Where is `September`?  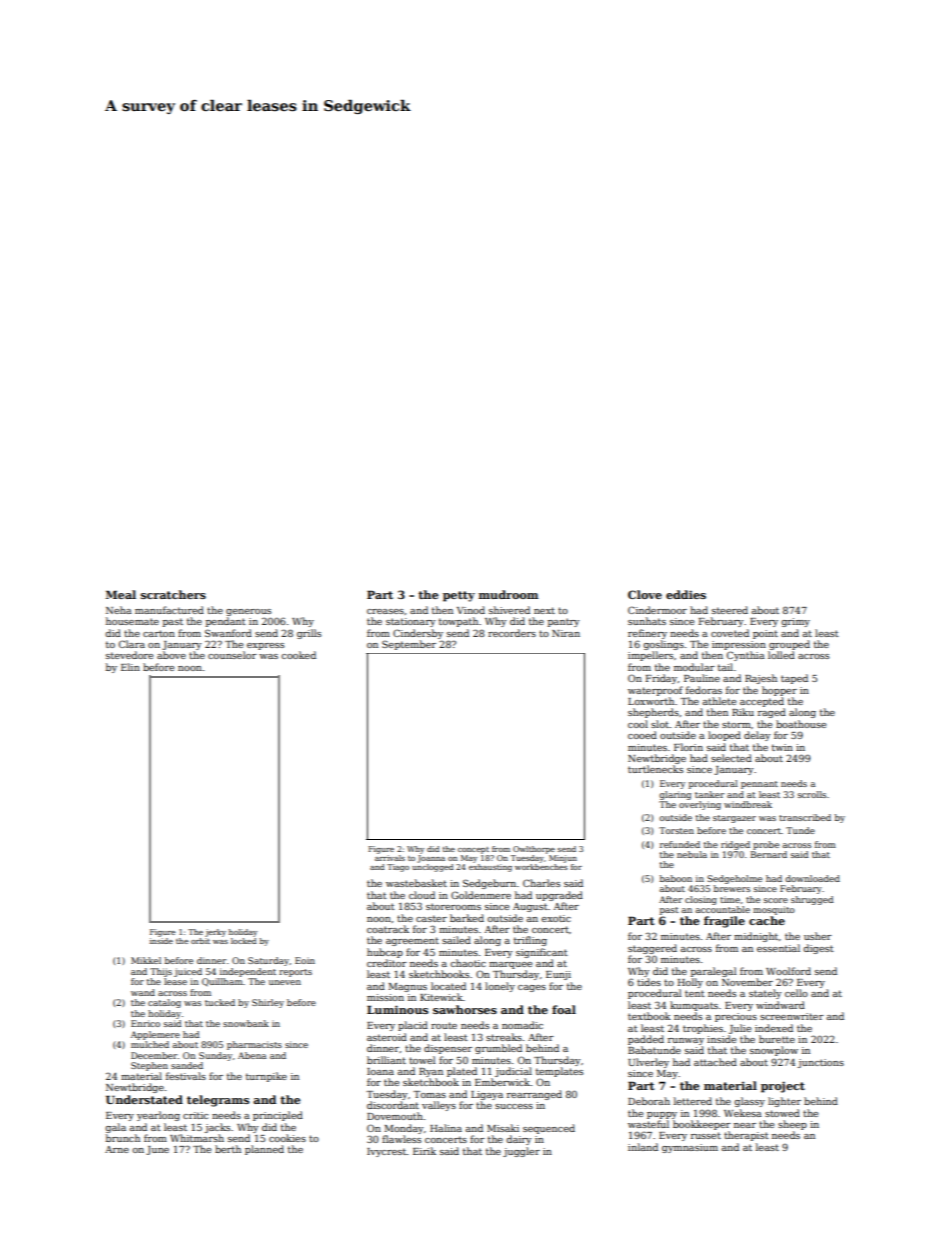
September is located at coordinates (409, 645).
